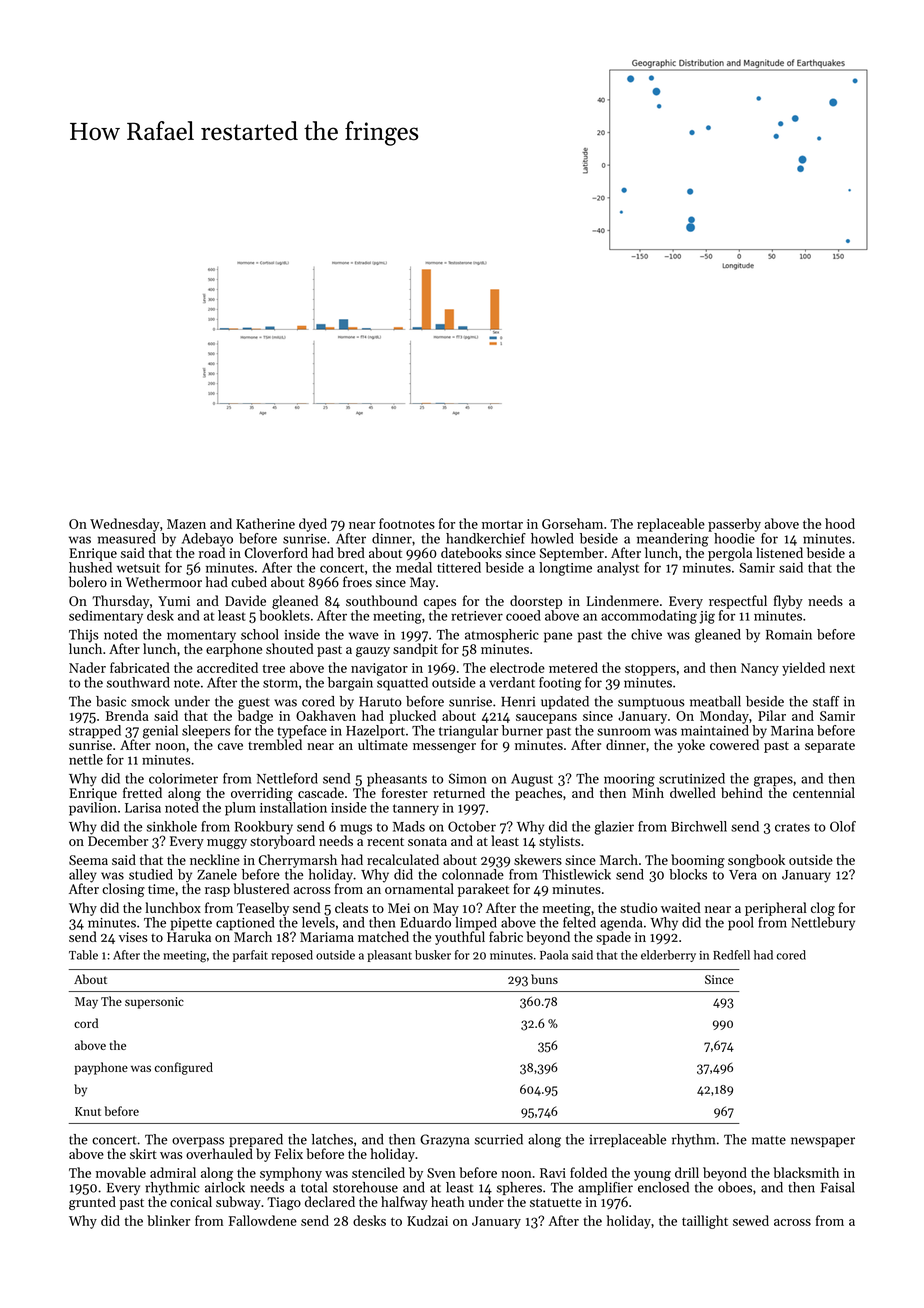 This screenshot has width=924, height=1308. I want to click on fretted, so click(142, 792).
